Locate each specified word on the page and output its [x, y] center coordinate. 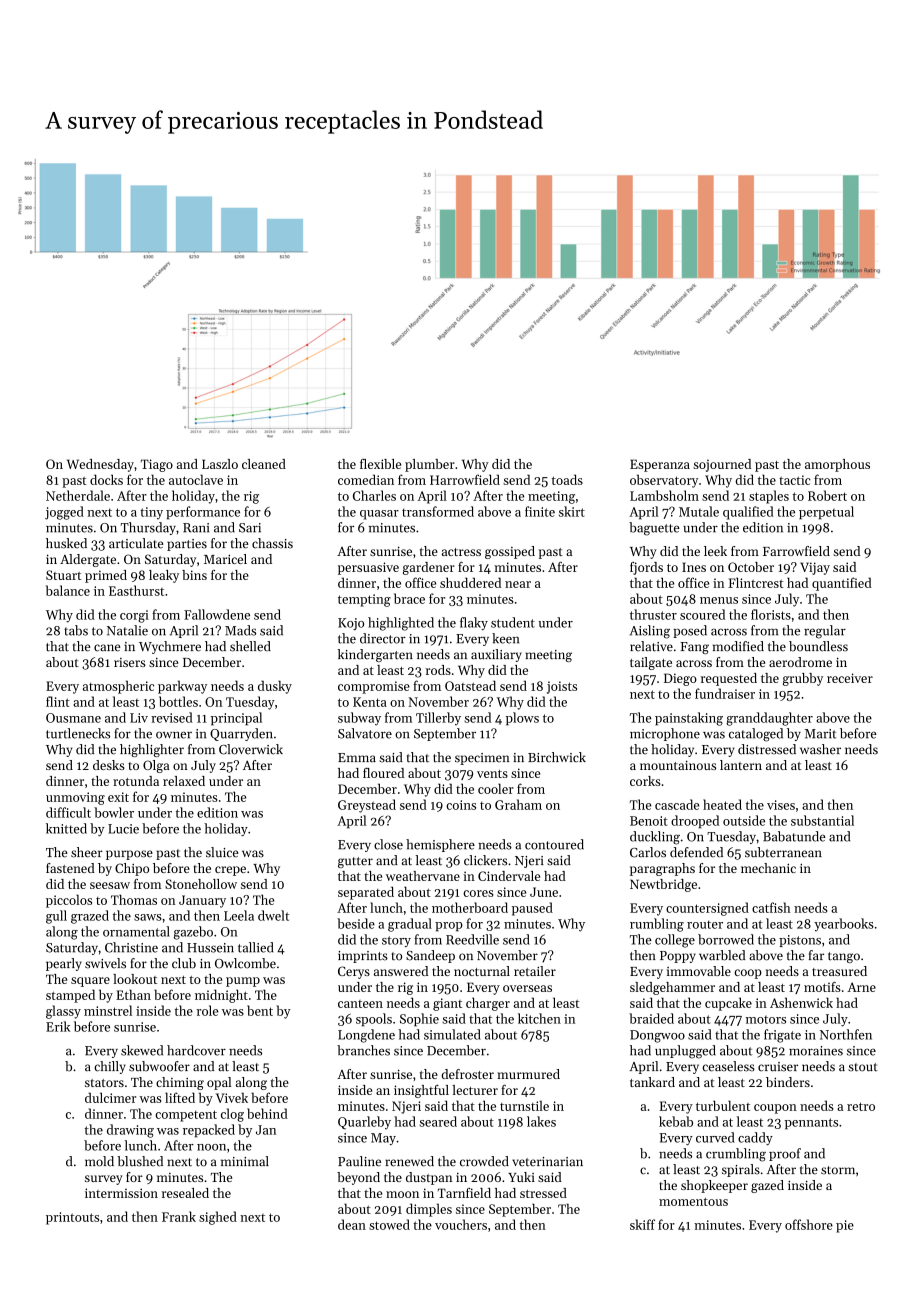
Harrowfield [465, 479]
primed [106, 576]
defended [696, 852]
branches [363, 1050]
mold [99, 1161]
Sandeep [430, 956]
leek [715, 551]
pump [243, 982]
